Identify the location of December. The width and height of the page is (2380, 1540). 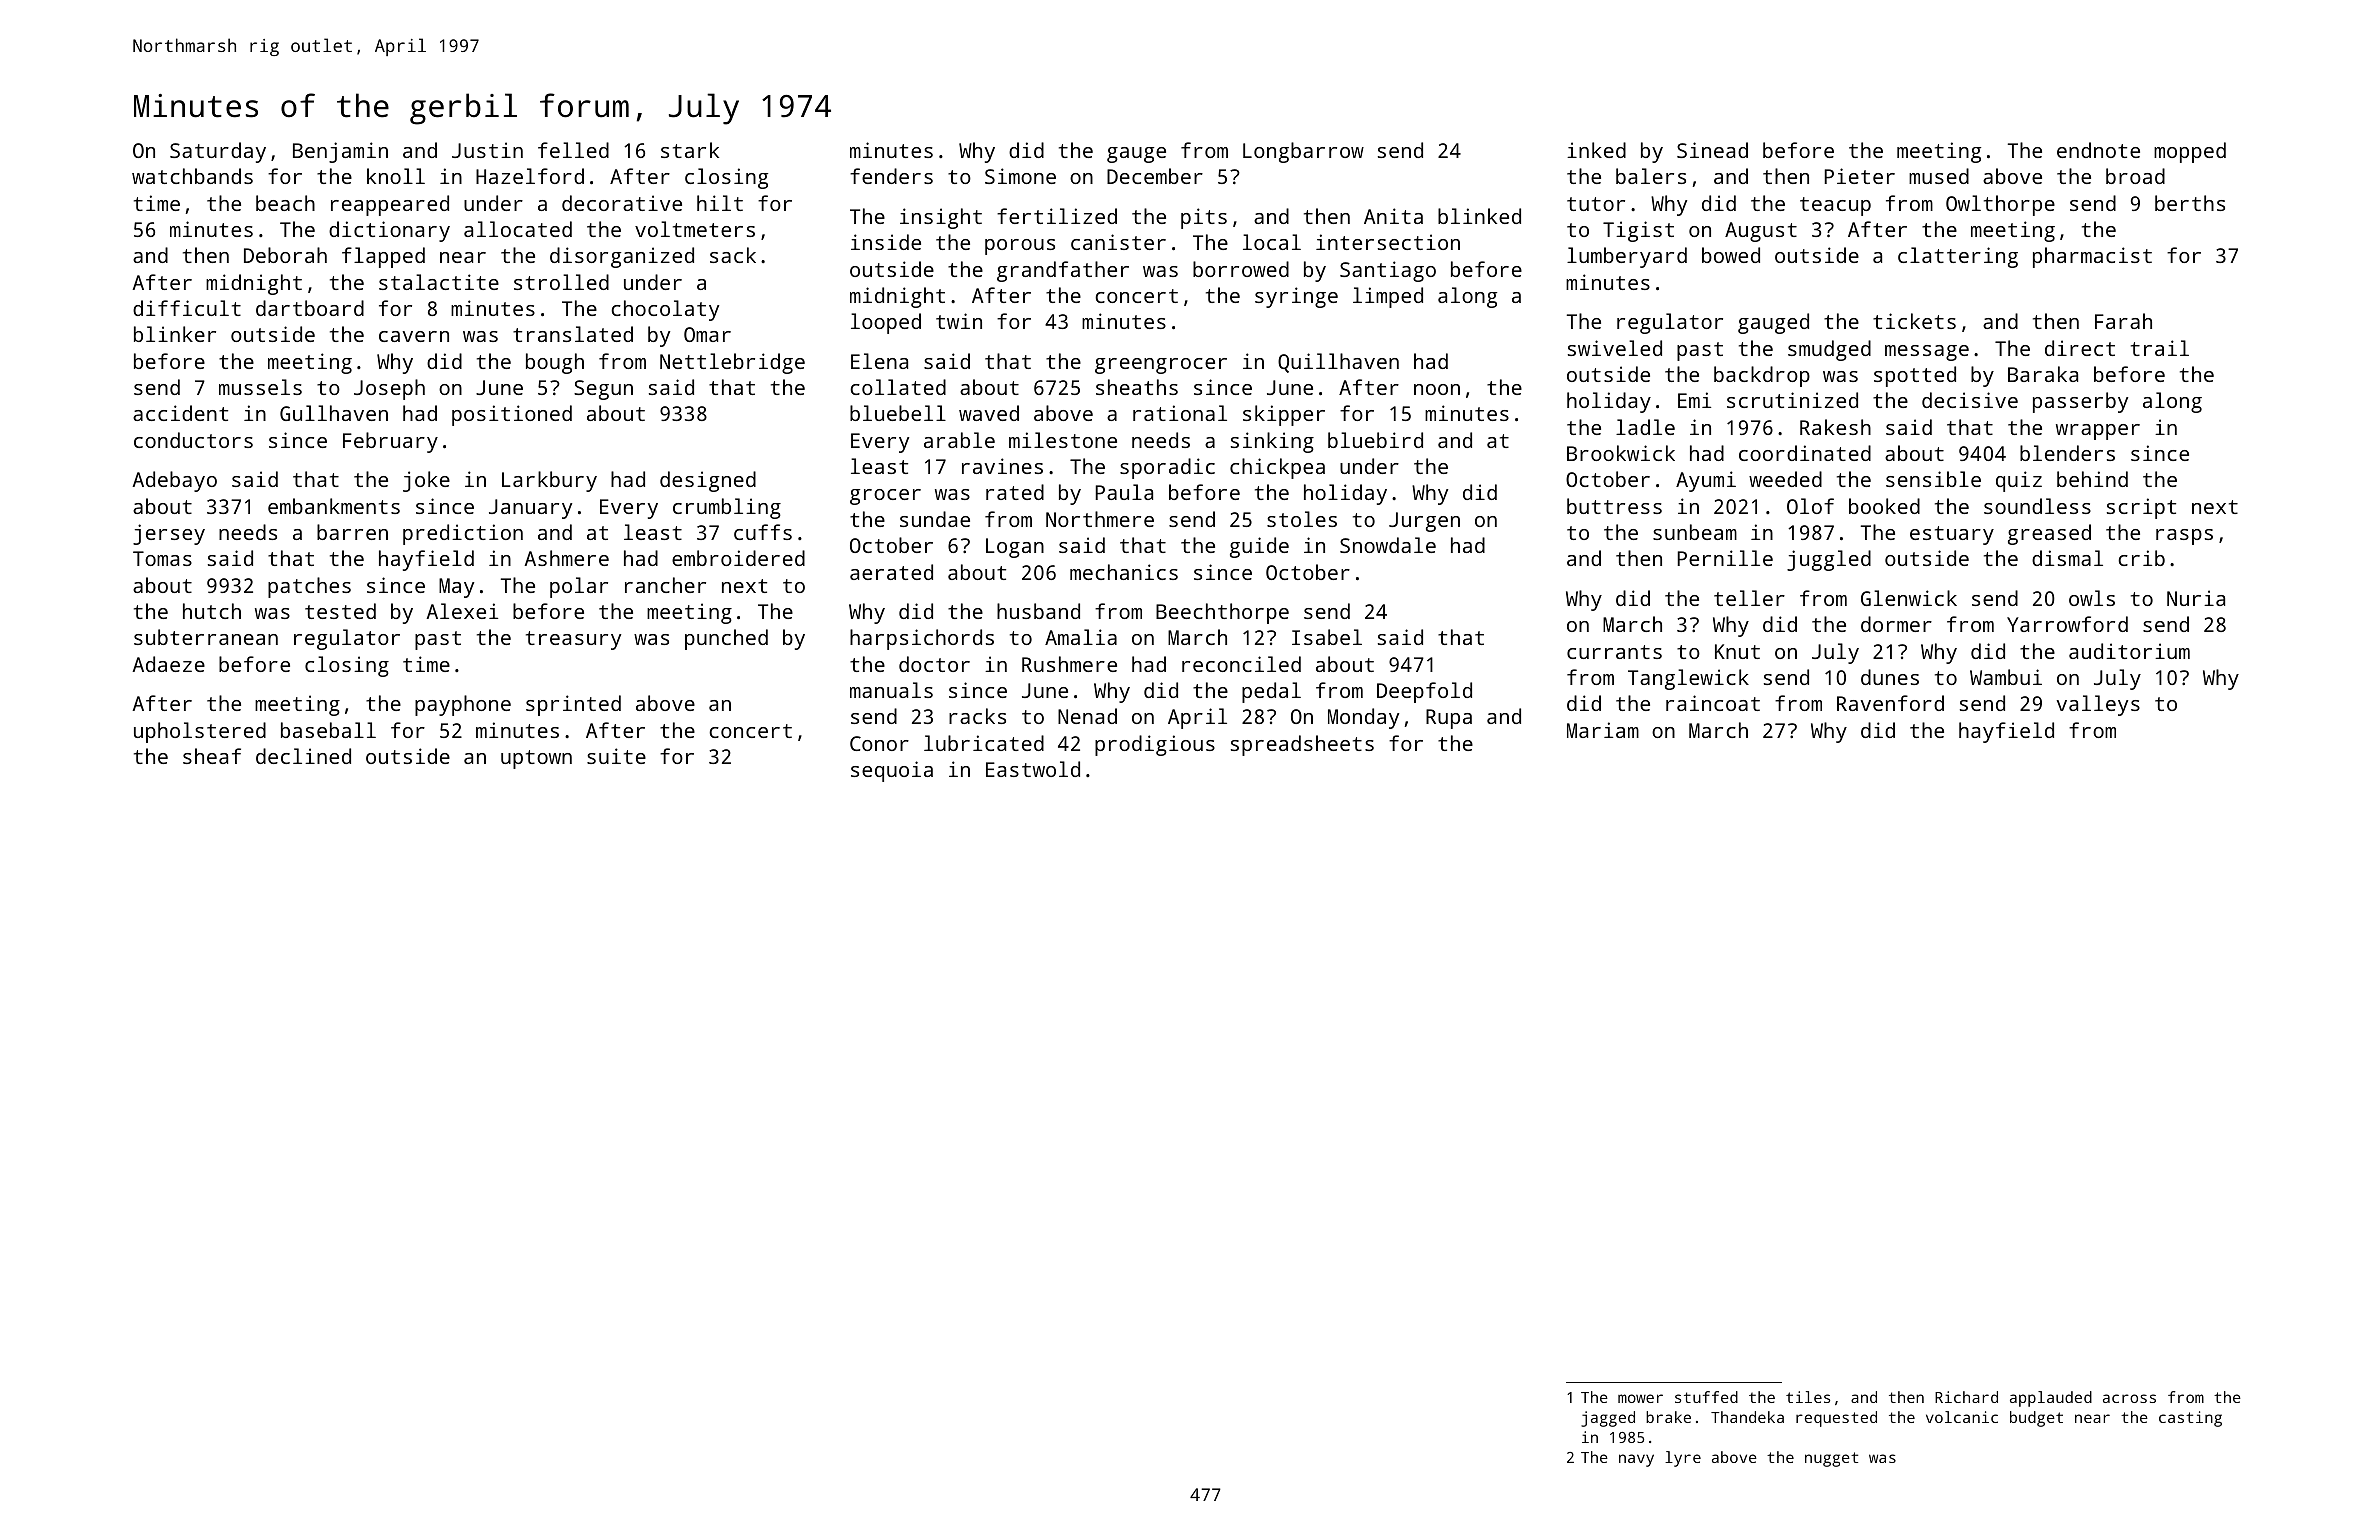
(1155, 176).
